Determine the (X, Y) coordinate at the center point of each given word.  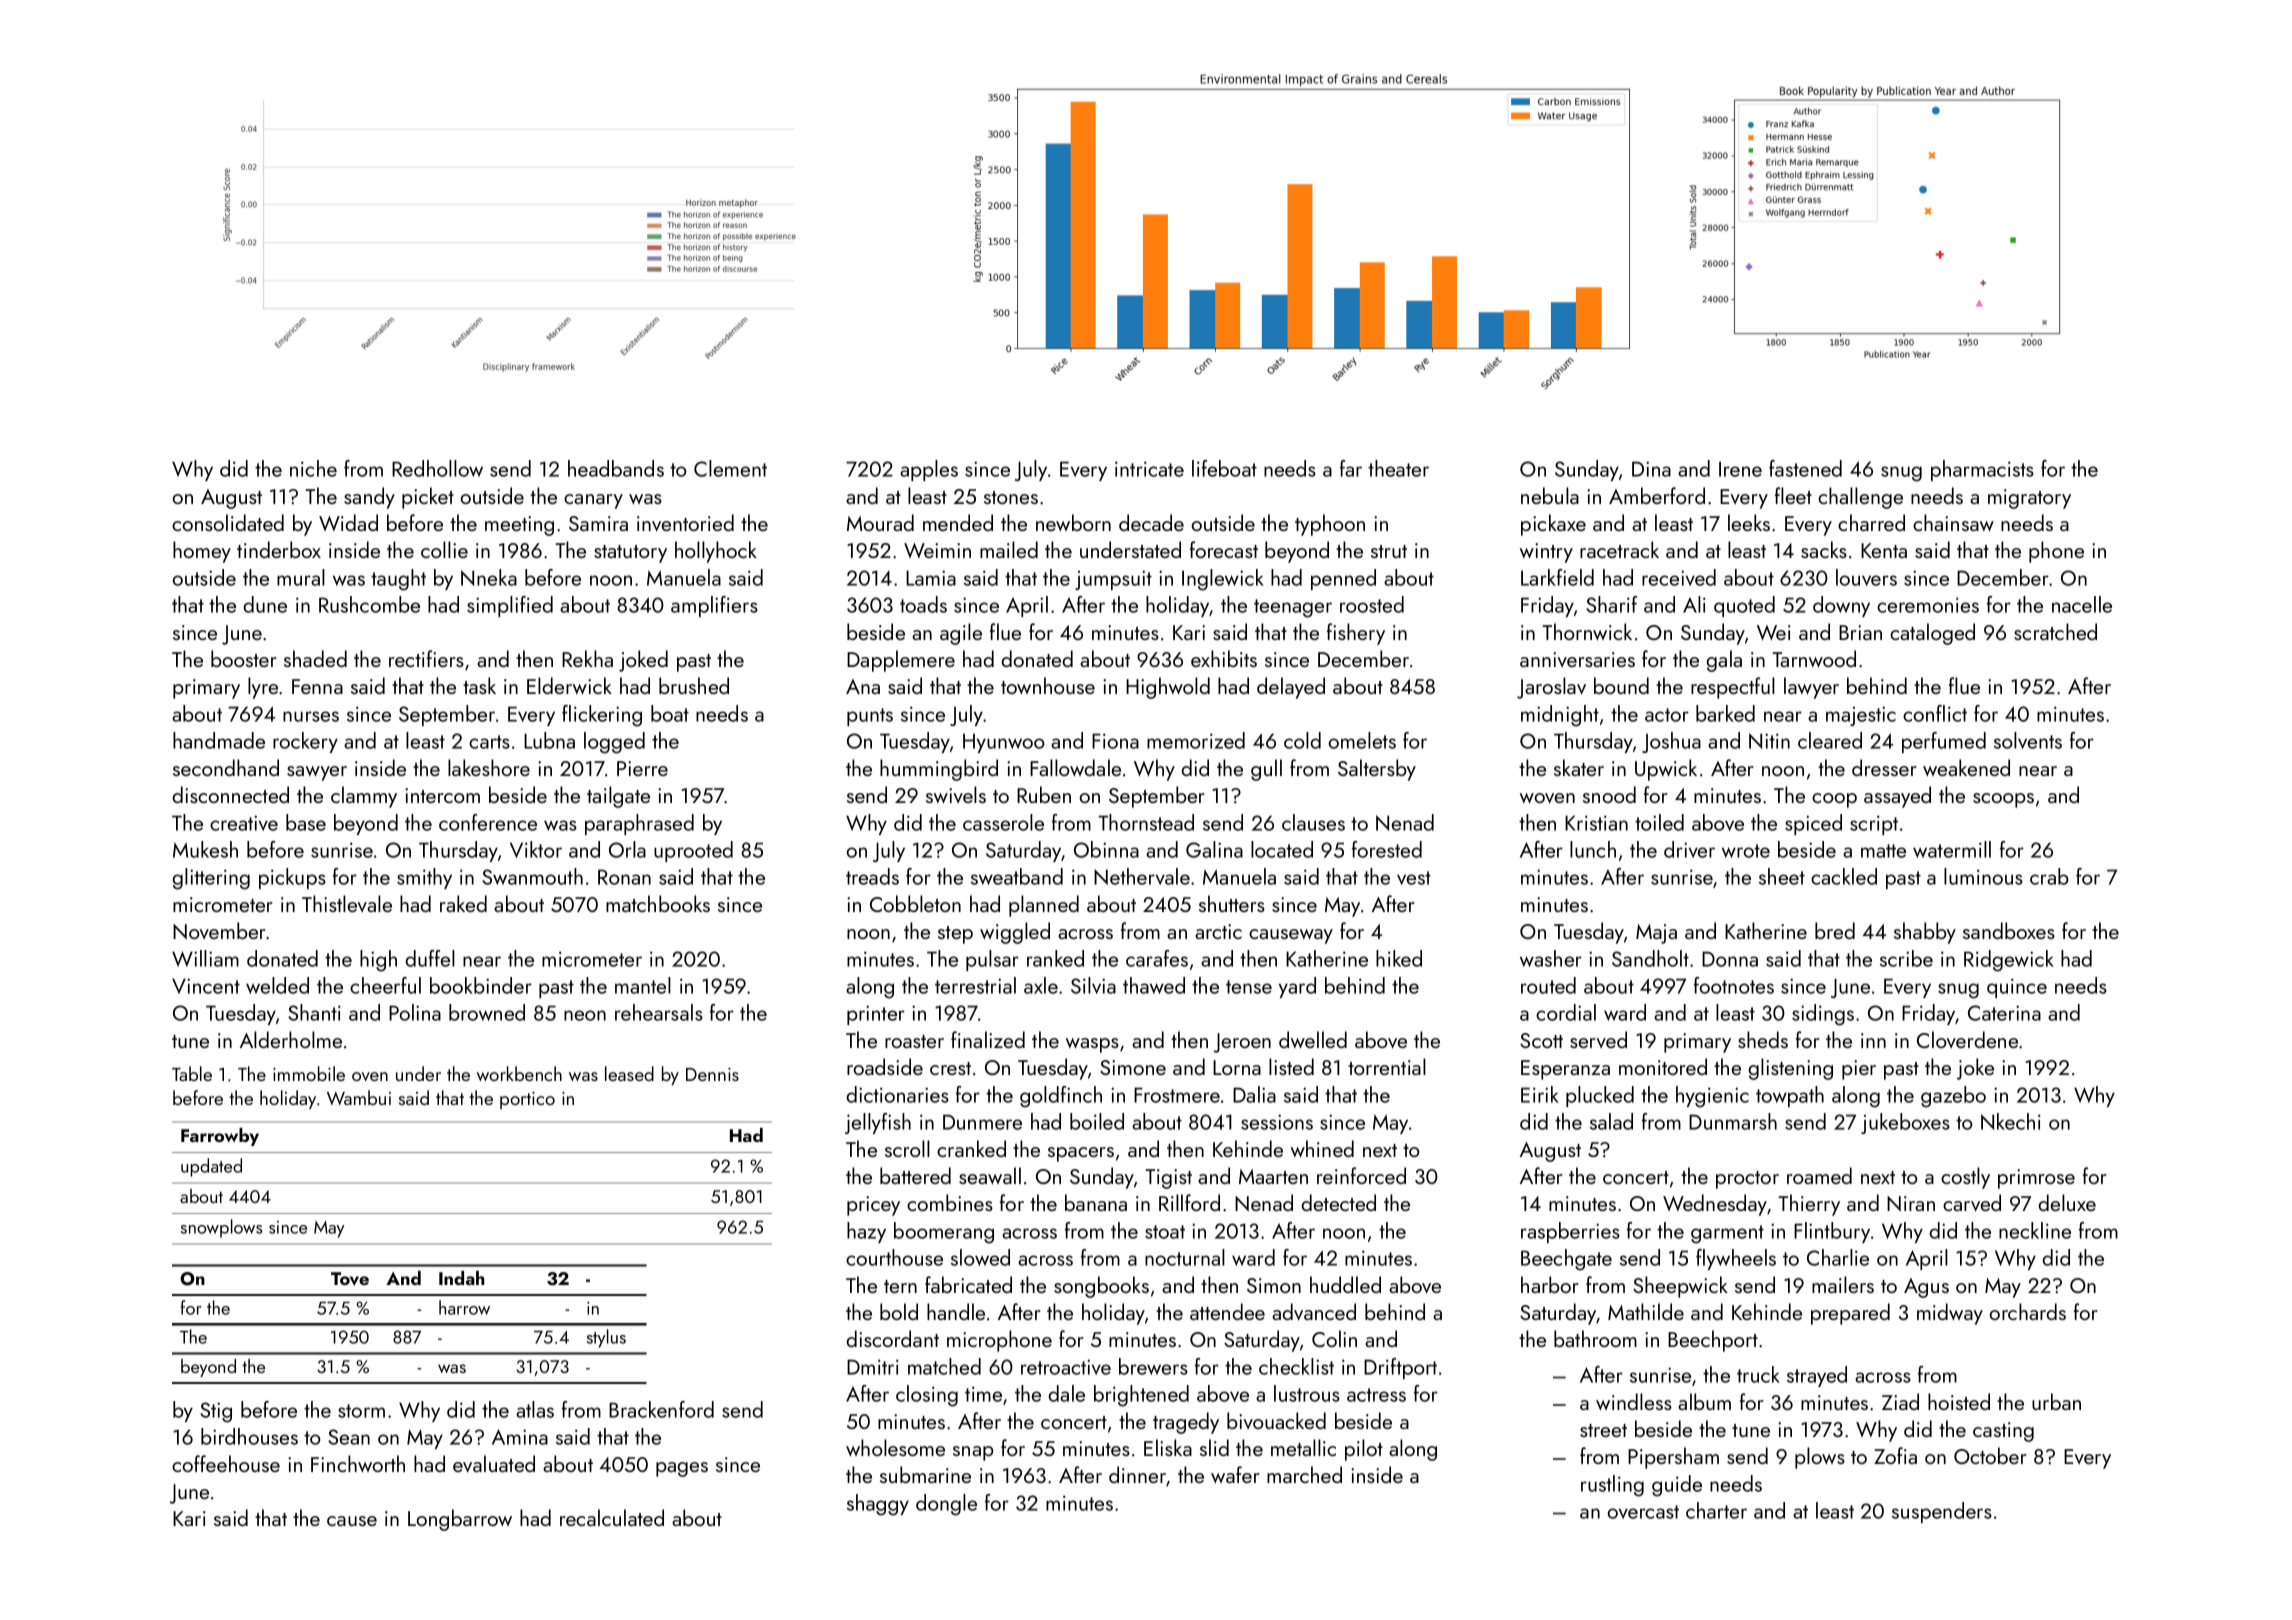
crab (2049, 876)
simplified (510, 606)
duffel (430, 958)
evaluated (494, 1463)
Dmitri (873, 1367)
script (1874, 825)
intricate (1149, 469)
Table (192, 1073)
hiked (1399, 958)
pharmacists (1982, 470)
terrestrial (975, 985)
